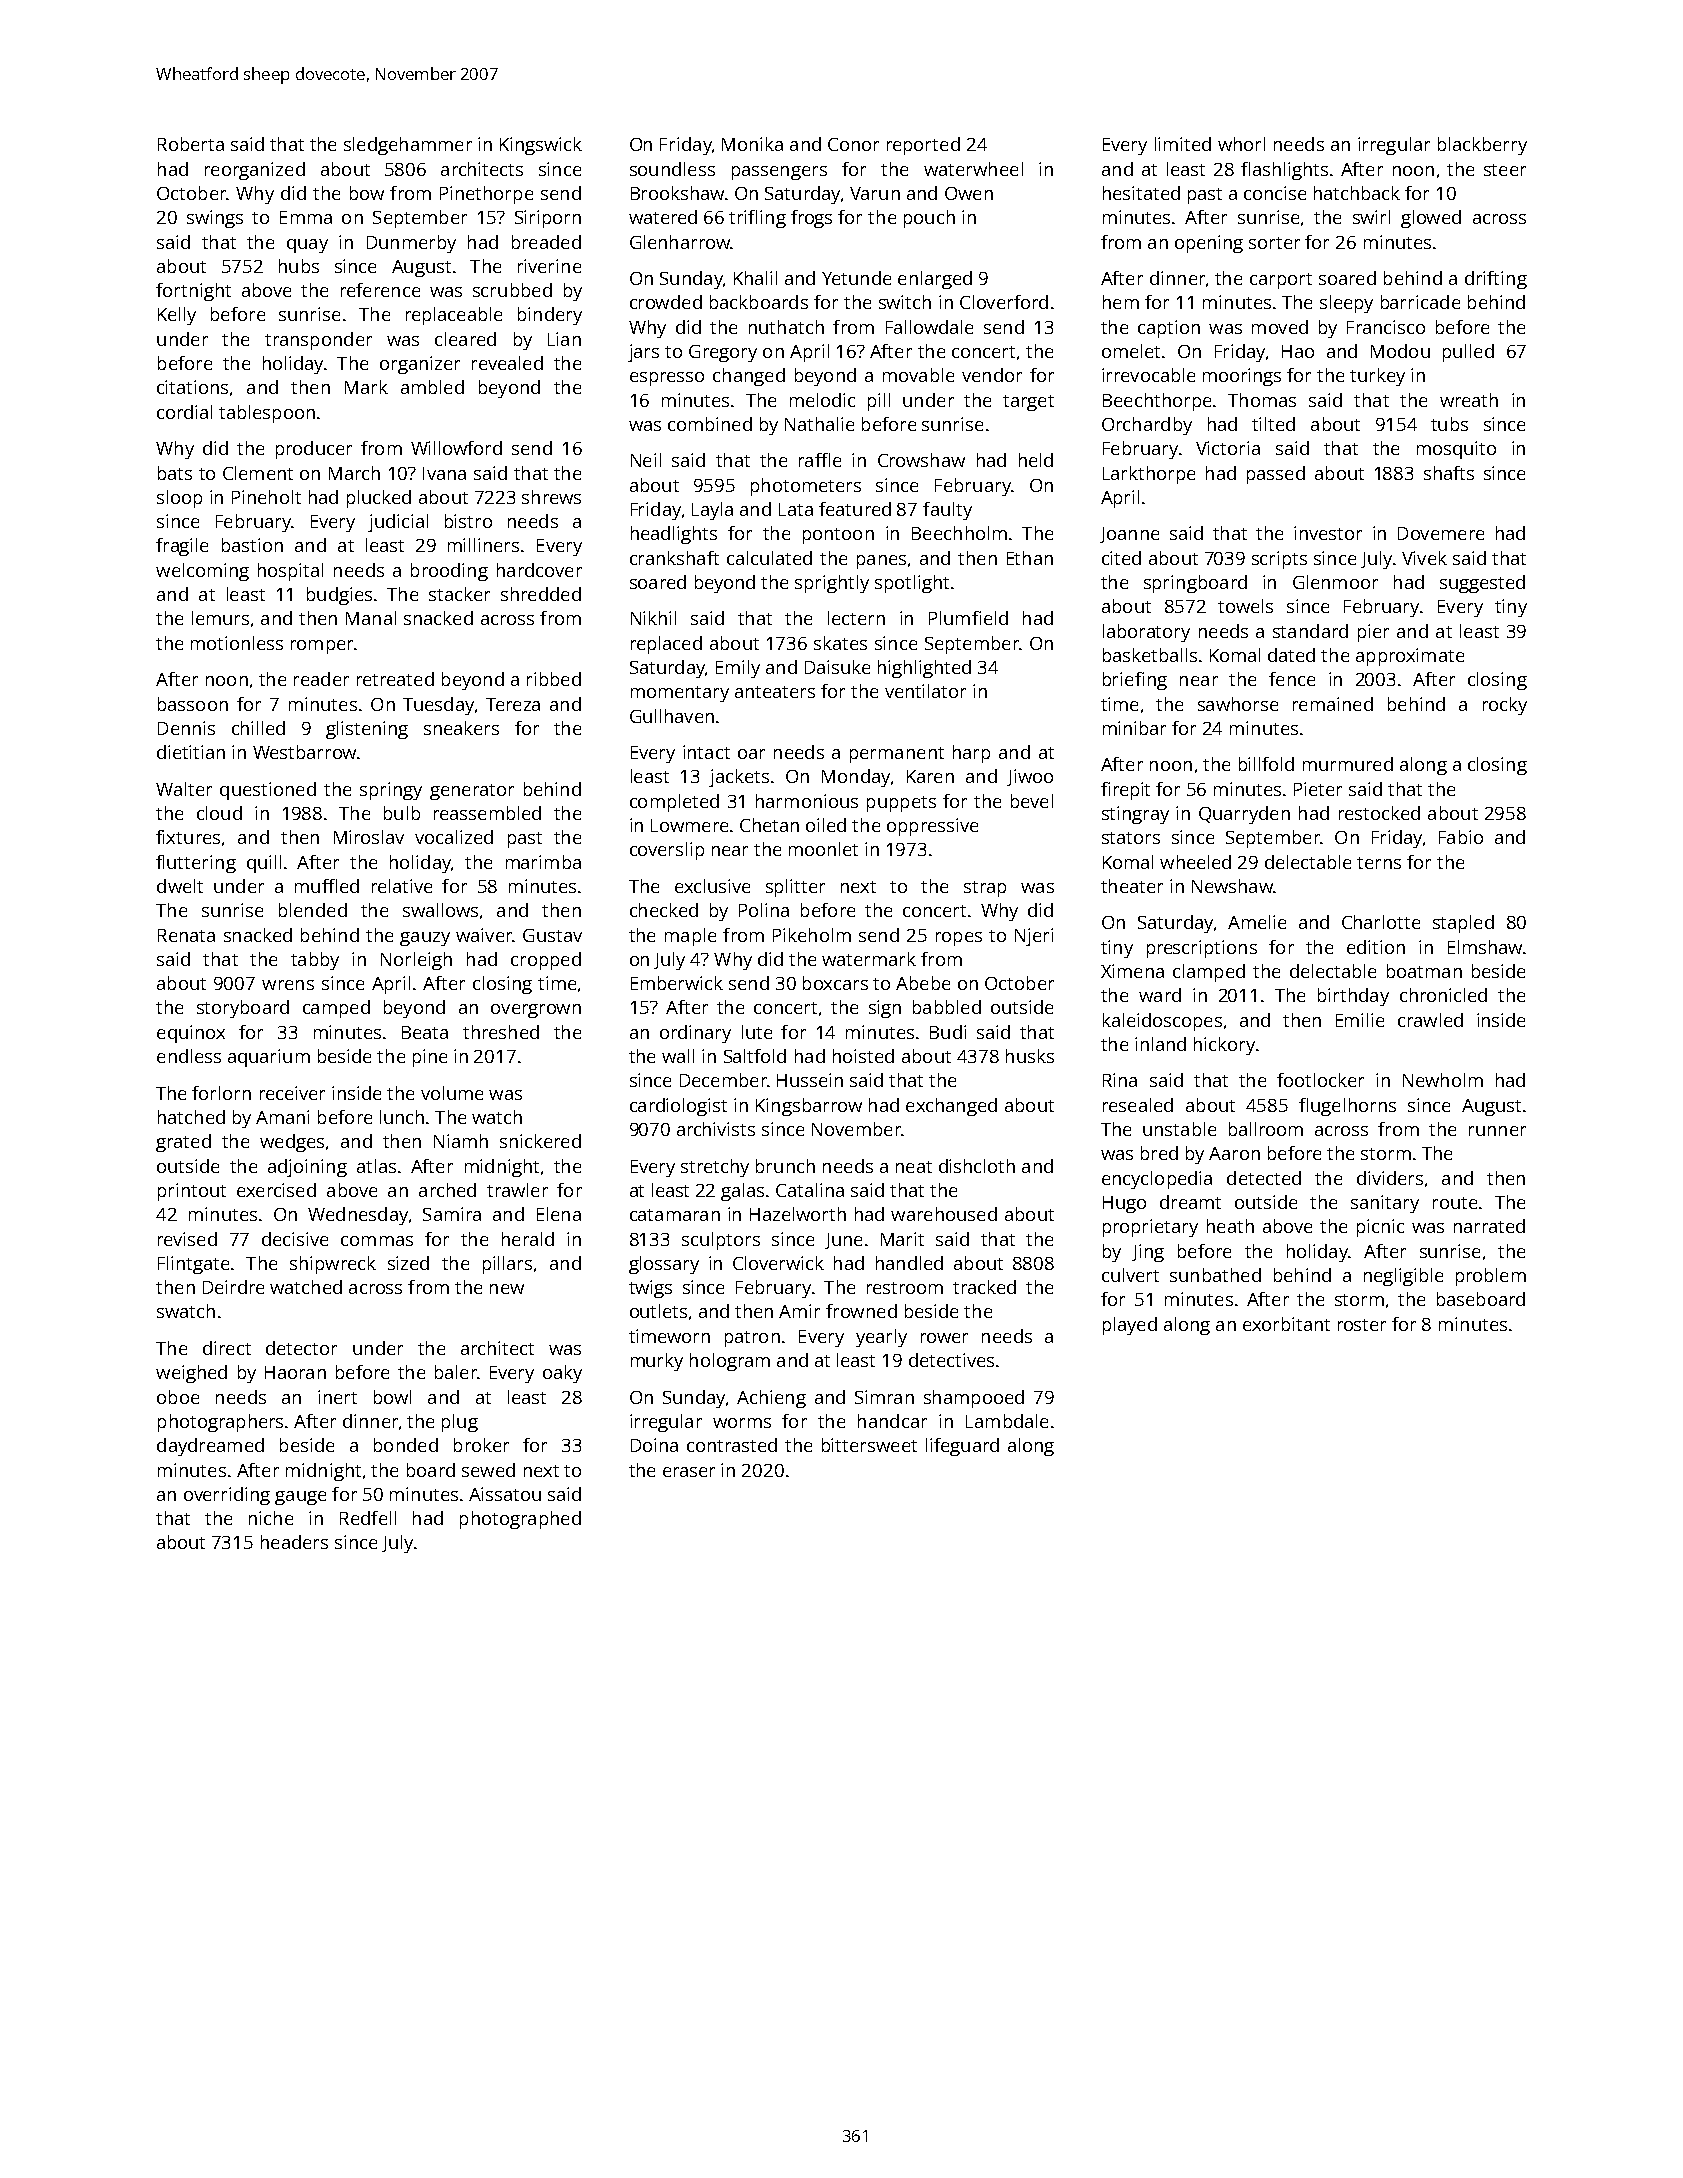 This image has height=2178, width=1683. What do you see at coordinates (177, 316) in the image?
I see `Kelly` at bounding box center [177, 316].
